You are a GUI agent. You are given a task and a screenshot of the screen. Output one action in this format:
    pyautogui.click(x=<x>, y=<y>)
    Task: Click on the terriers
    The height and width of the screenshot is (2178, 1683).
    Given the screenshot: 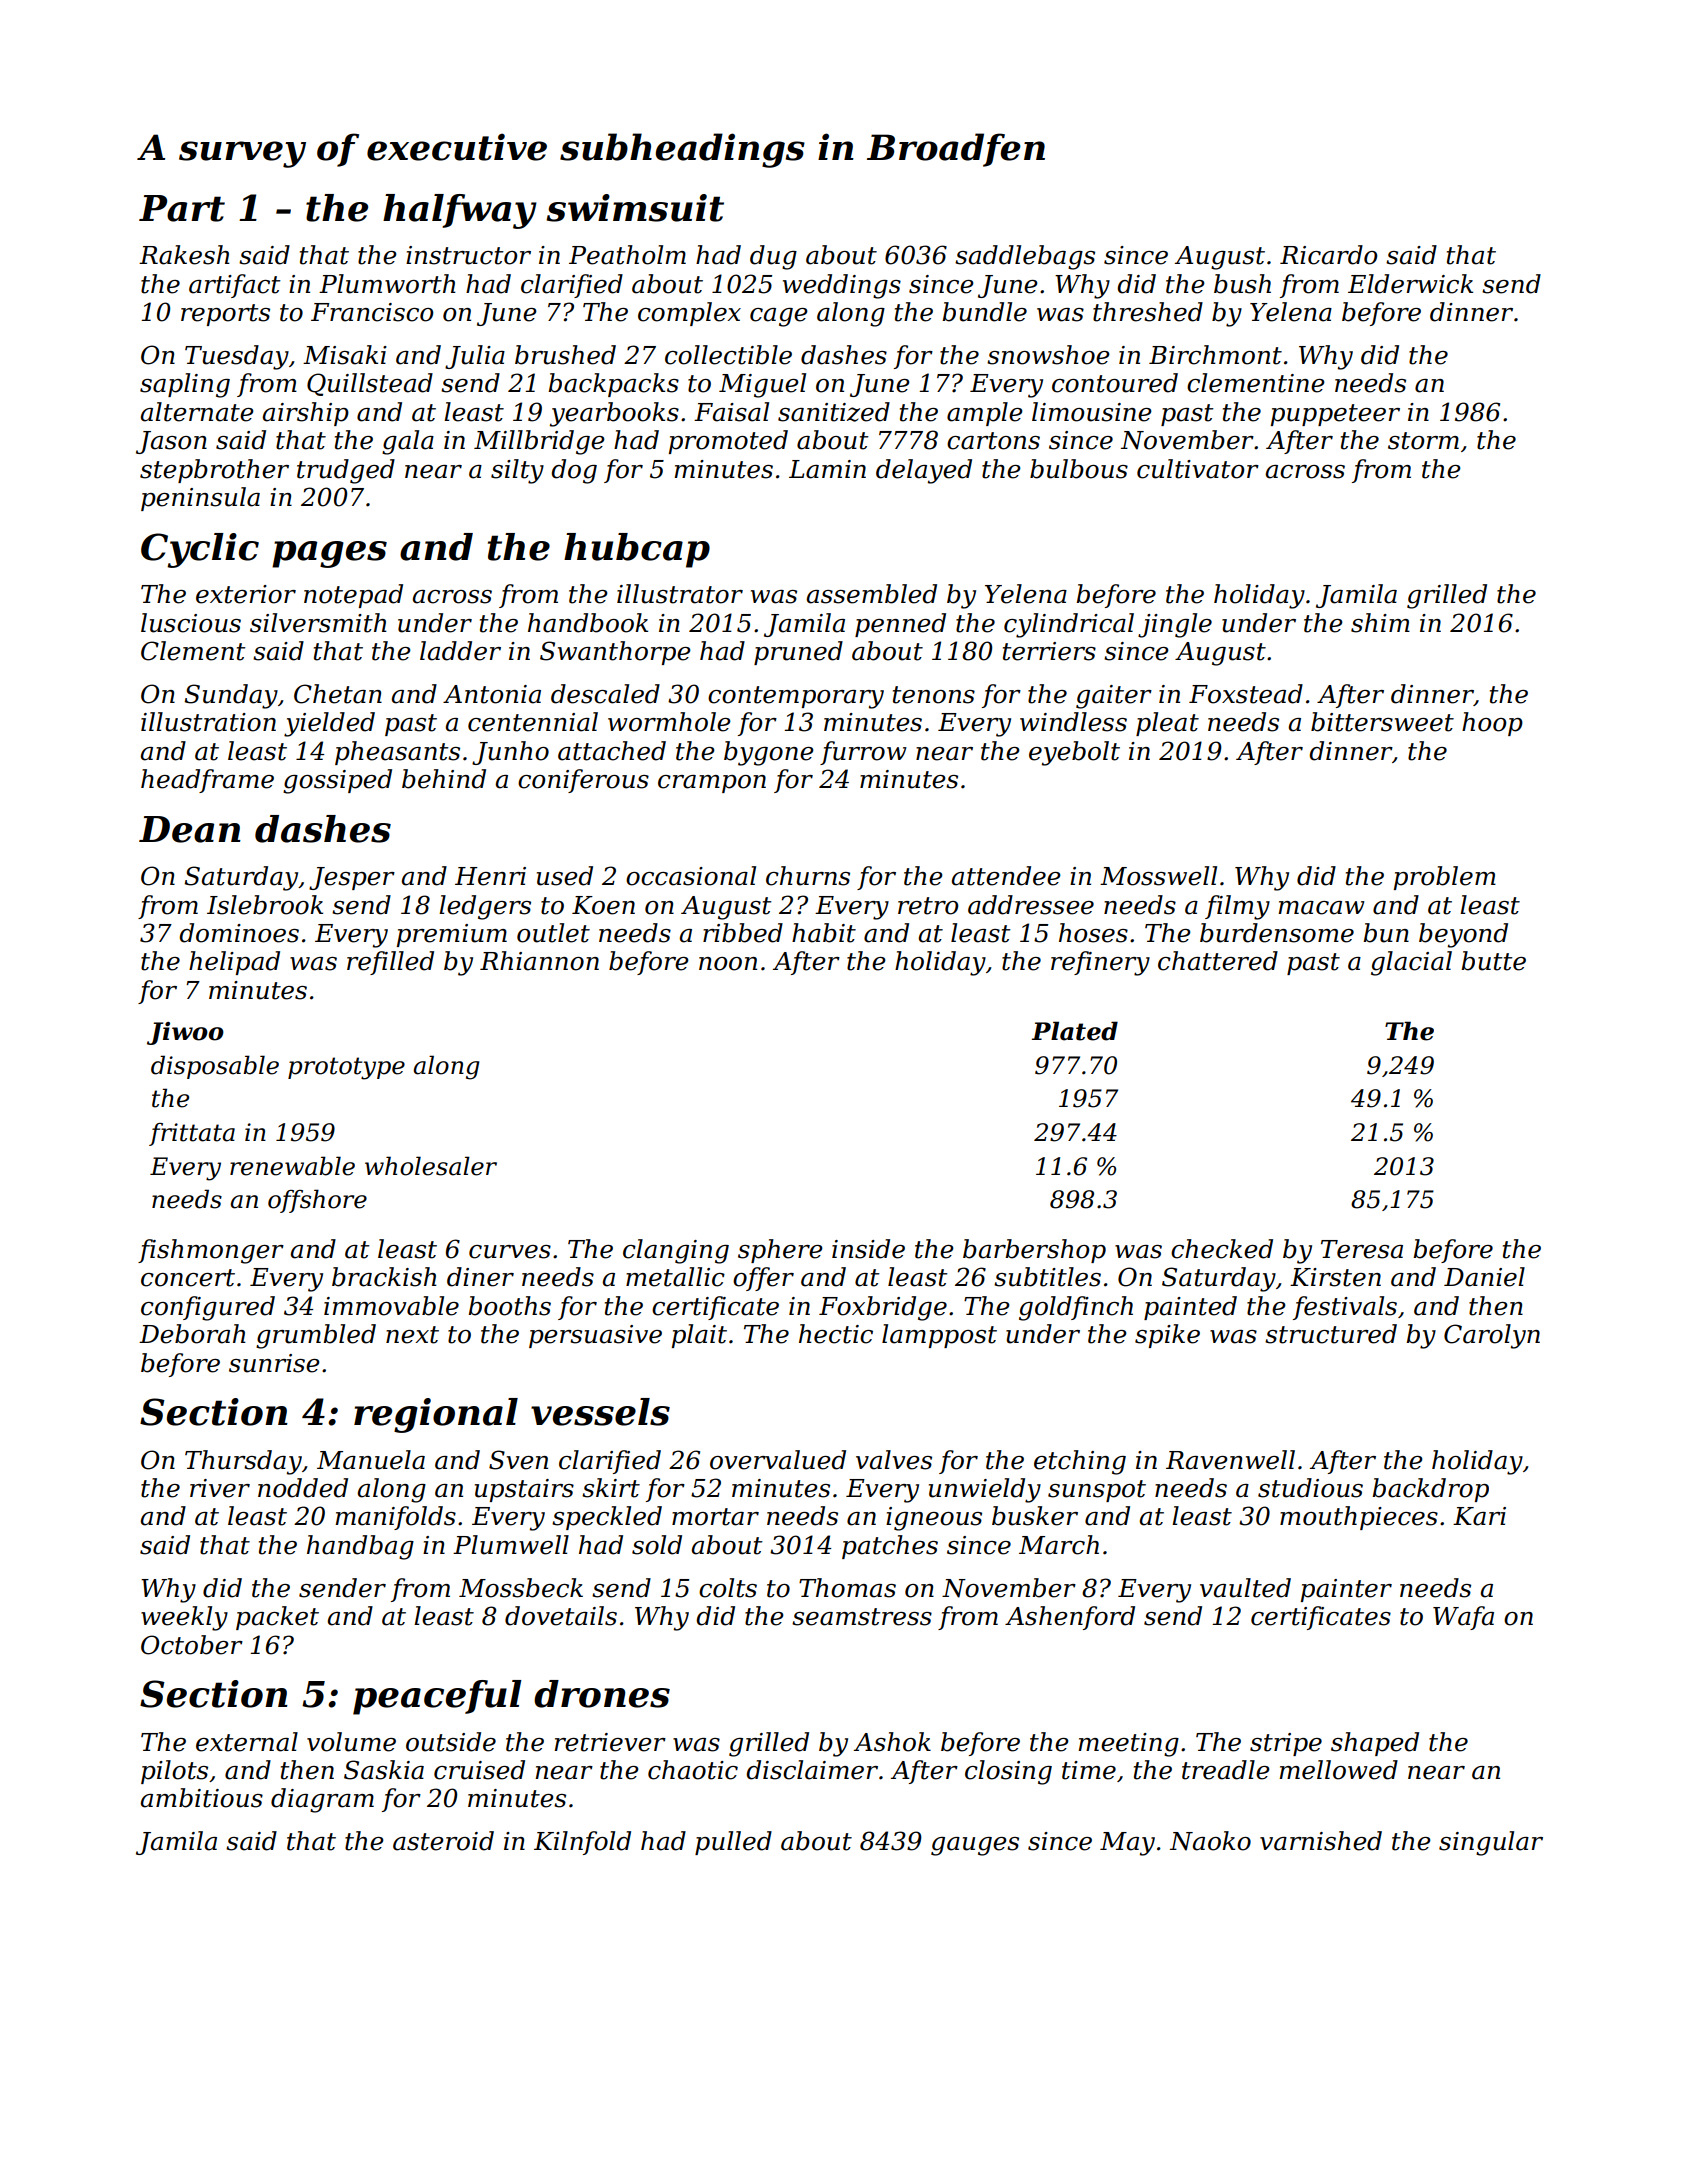 What is the action you would take?
    pyautogui.click(x=1049, y=651)
